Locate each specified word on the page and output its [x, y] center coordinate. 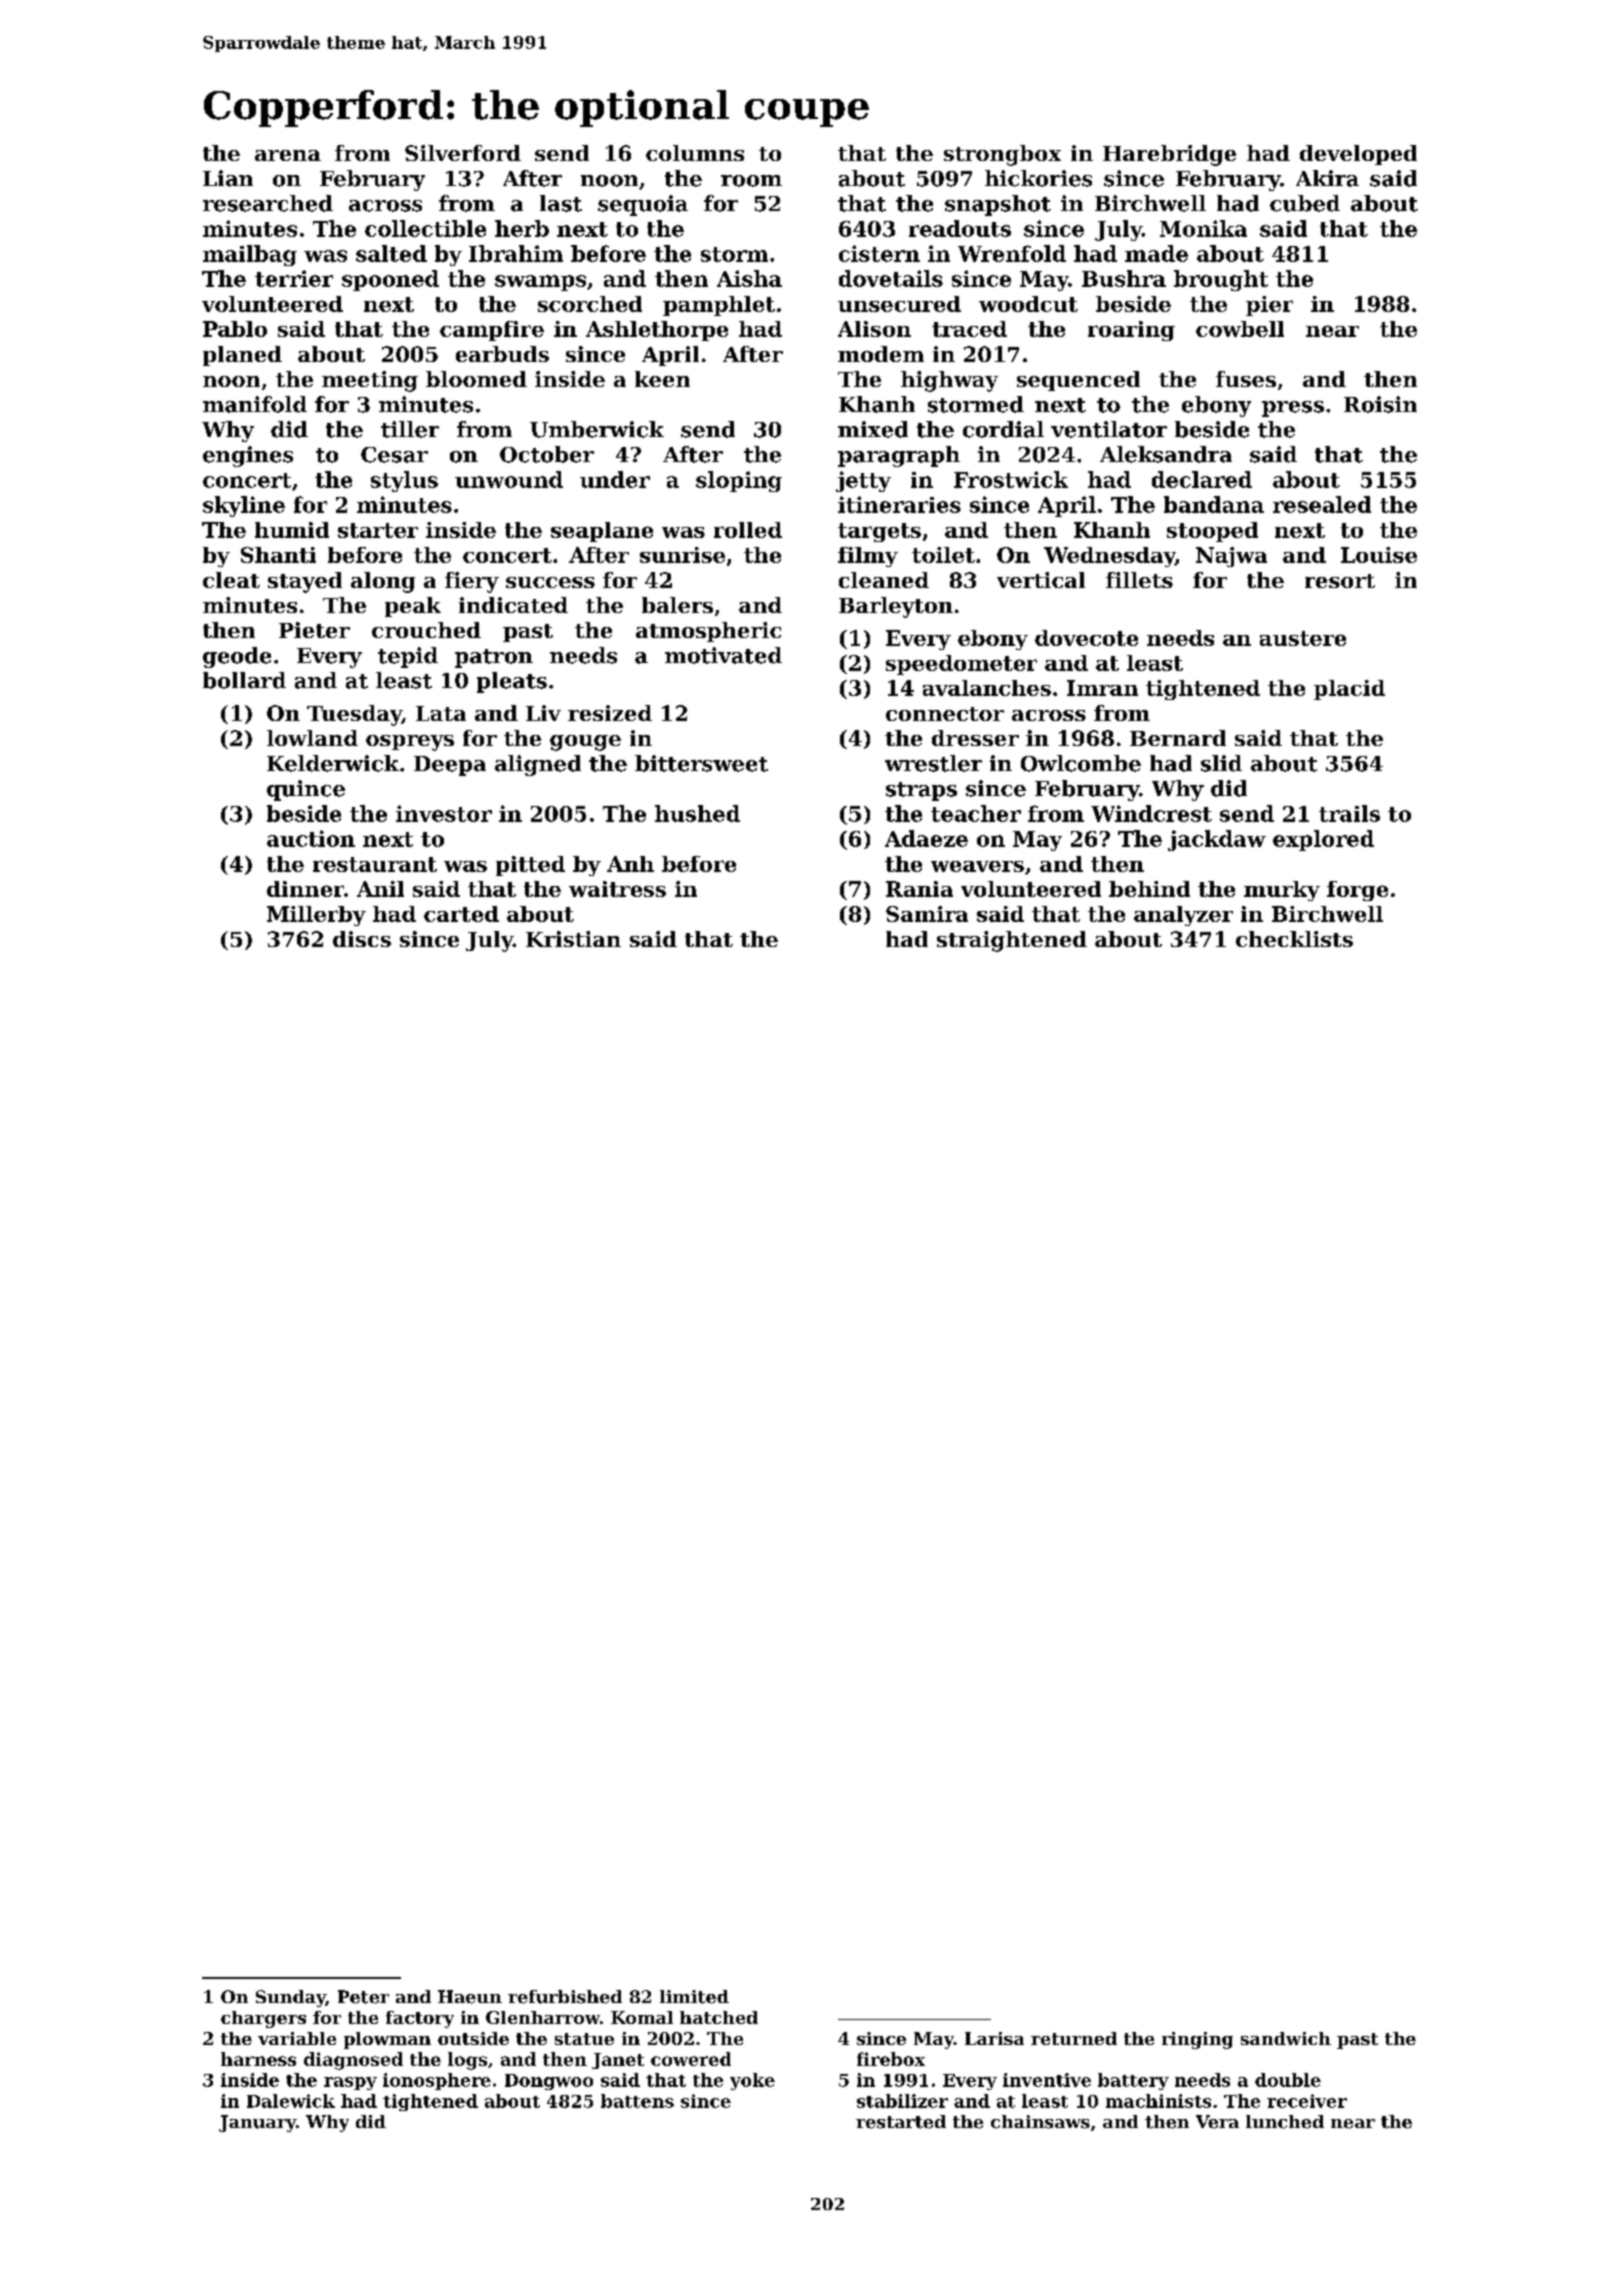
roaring [1131, 331]
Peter [363, 1997]
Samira [927, 914]
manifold [255, 404]
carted [461, 914]
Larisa [994, 2038]
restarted [901, 2122]
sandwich [1286, 2038]
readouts [960, 228]
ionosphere [437, 2081]
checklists [1294, 939]
